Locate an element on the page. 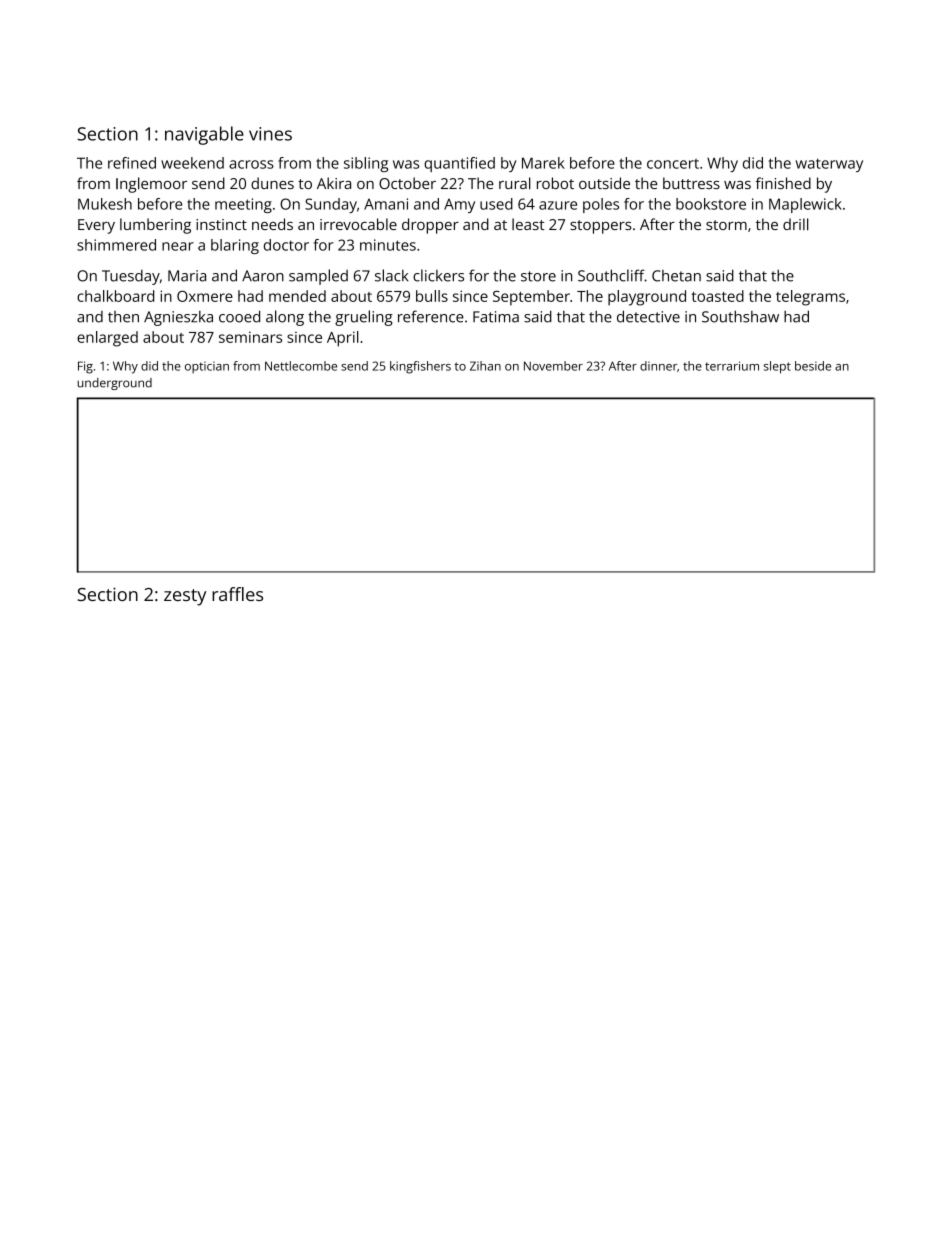  dinner is located at coordinates (658, 366).
